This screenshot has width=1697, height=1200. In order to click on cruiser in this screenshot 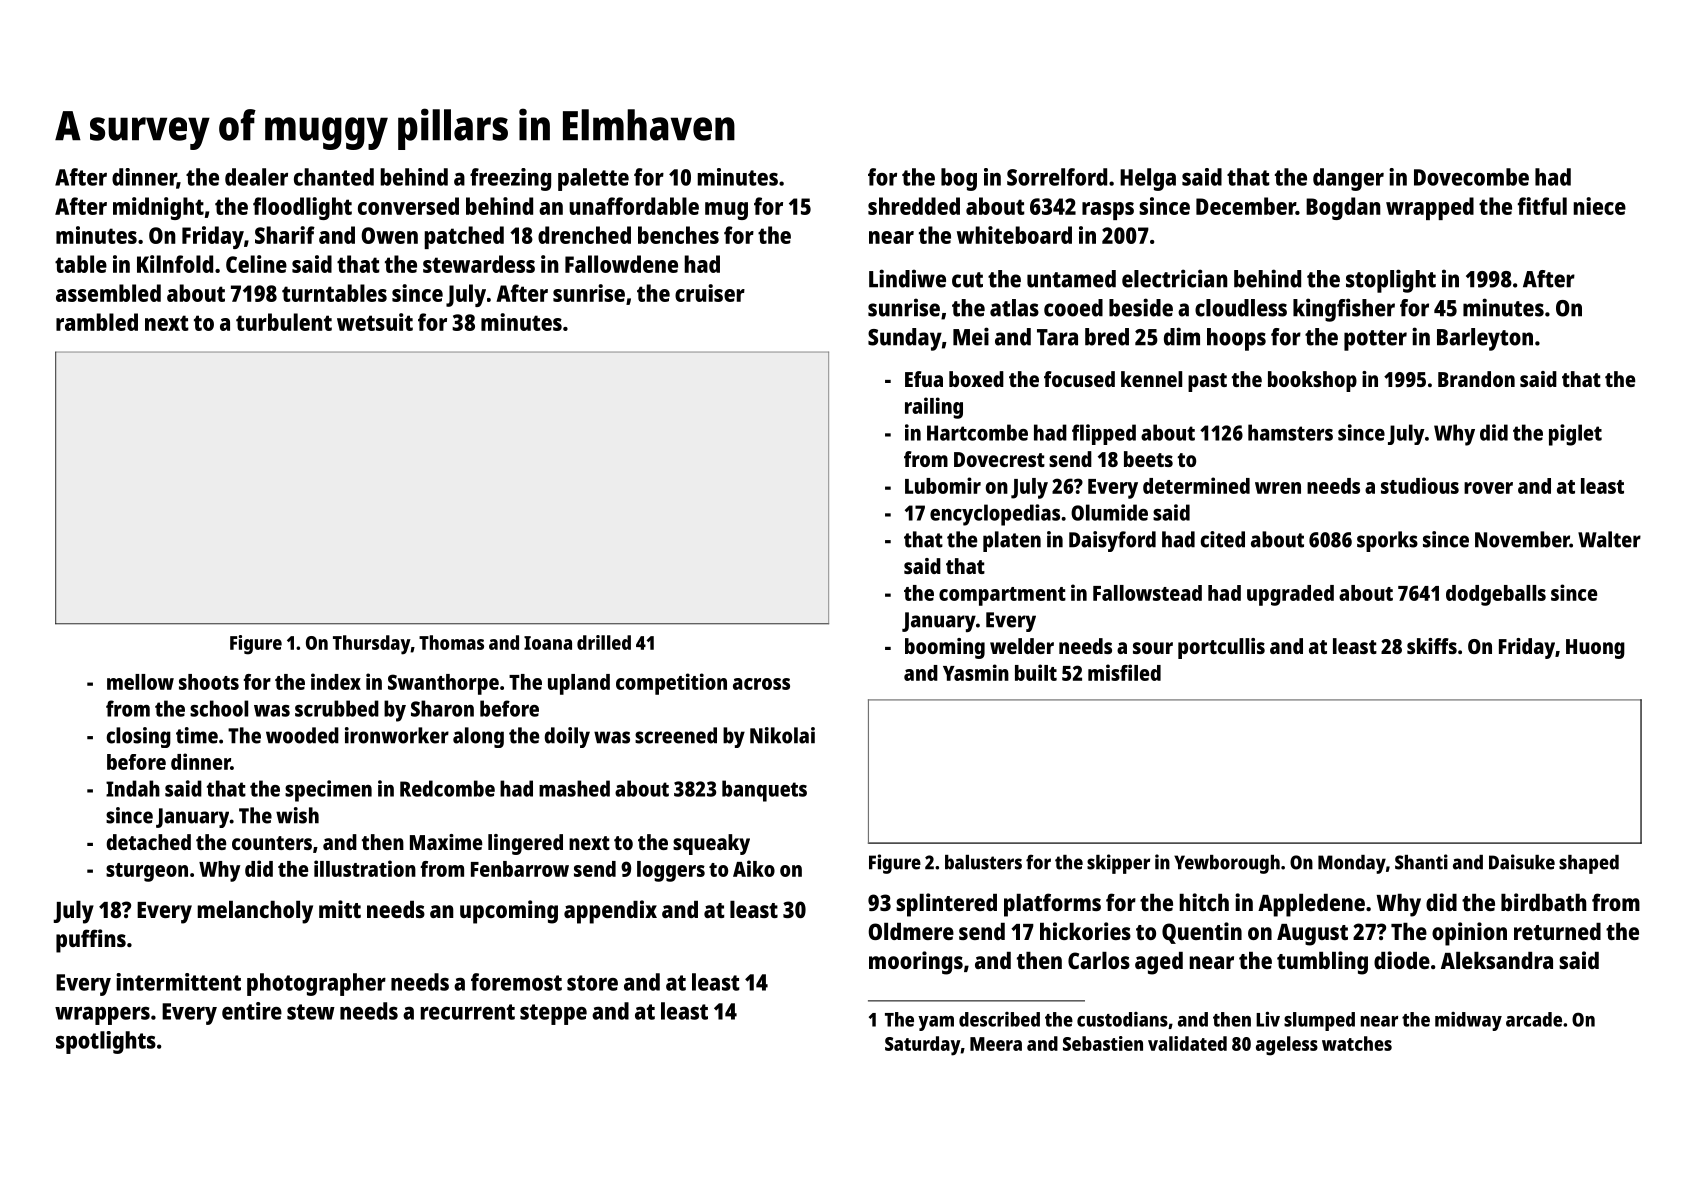, I will do `click(710, 293)`.
